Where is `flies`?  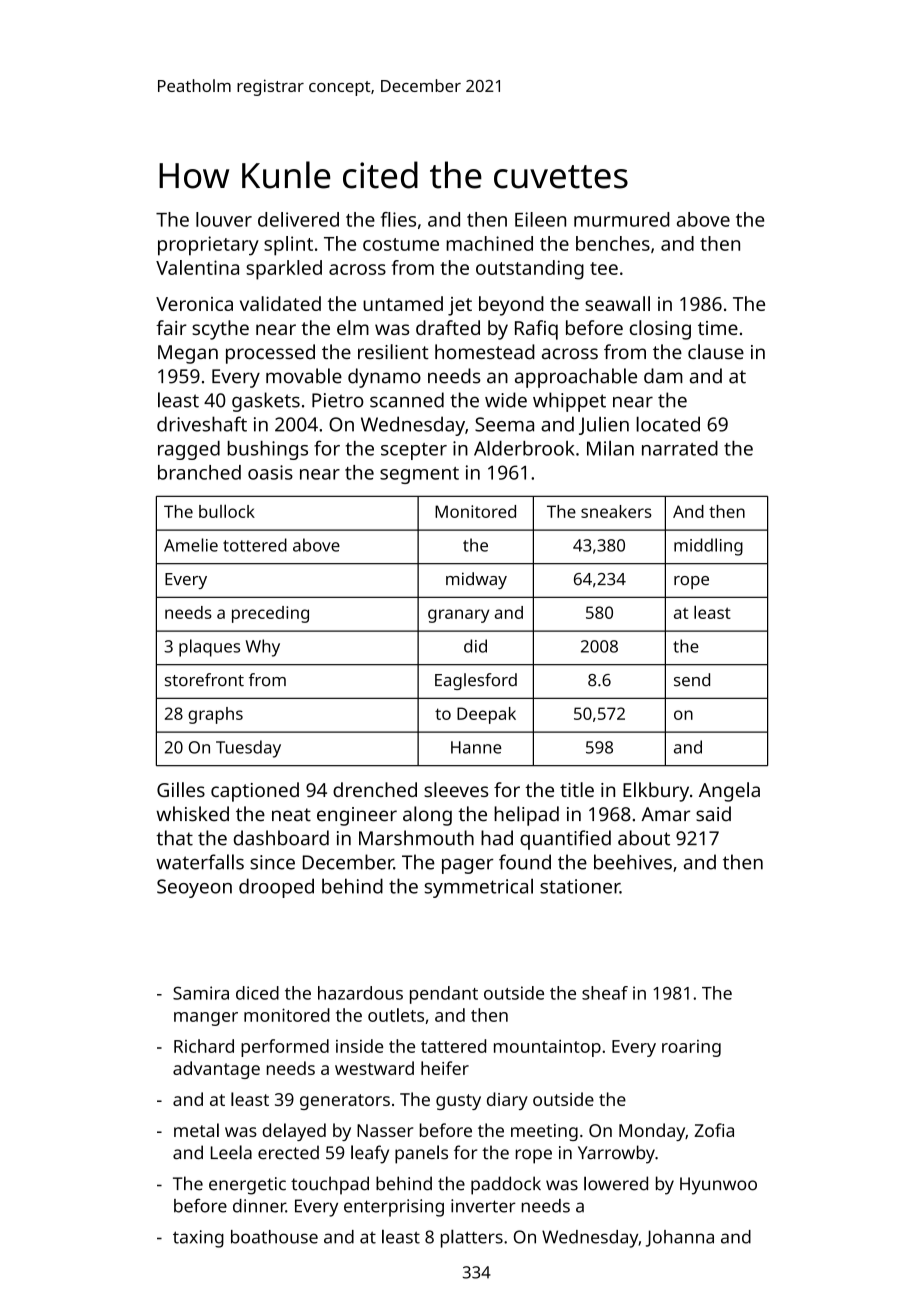 flies is located at coordinates (398, 219).
